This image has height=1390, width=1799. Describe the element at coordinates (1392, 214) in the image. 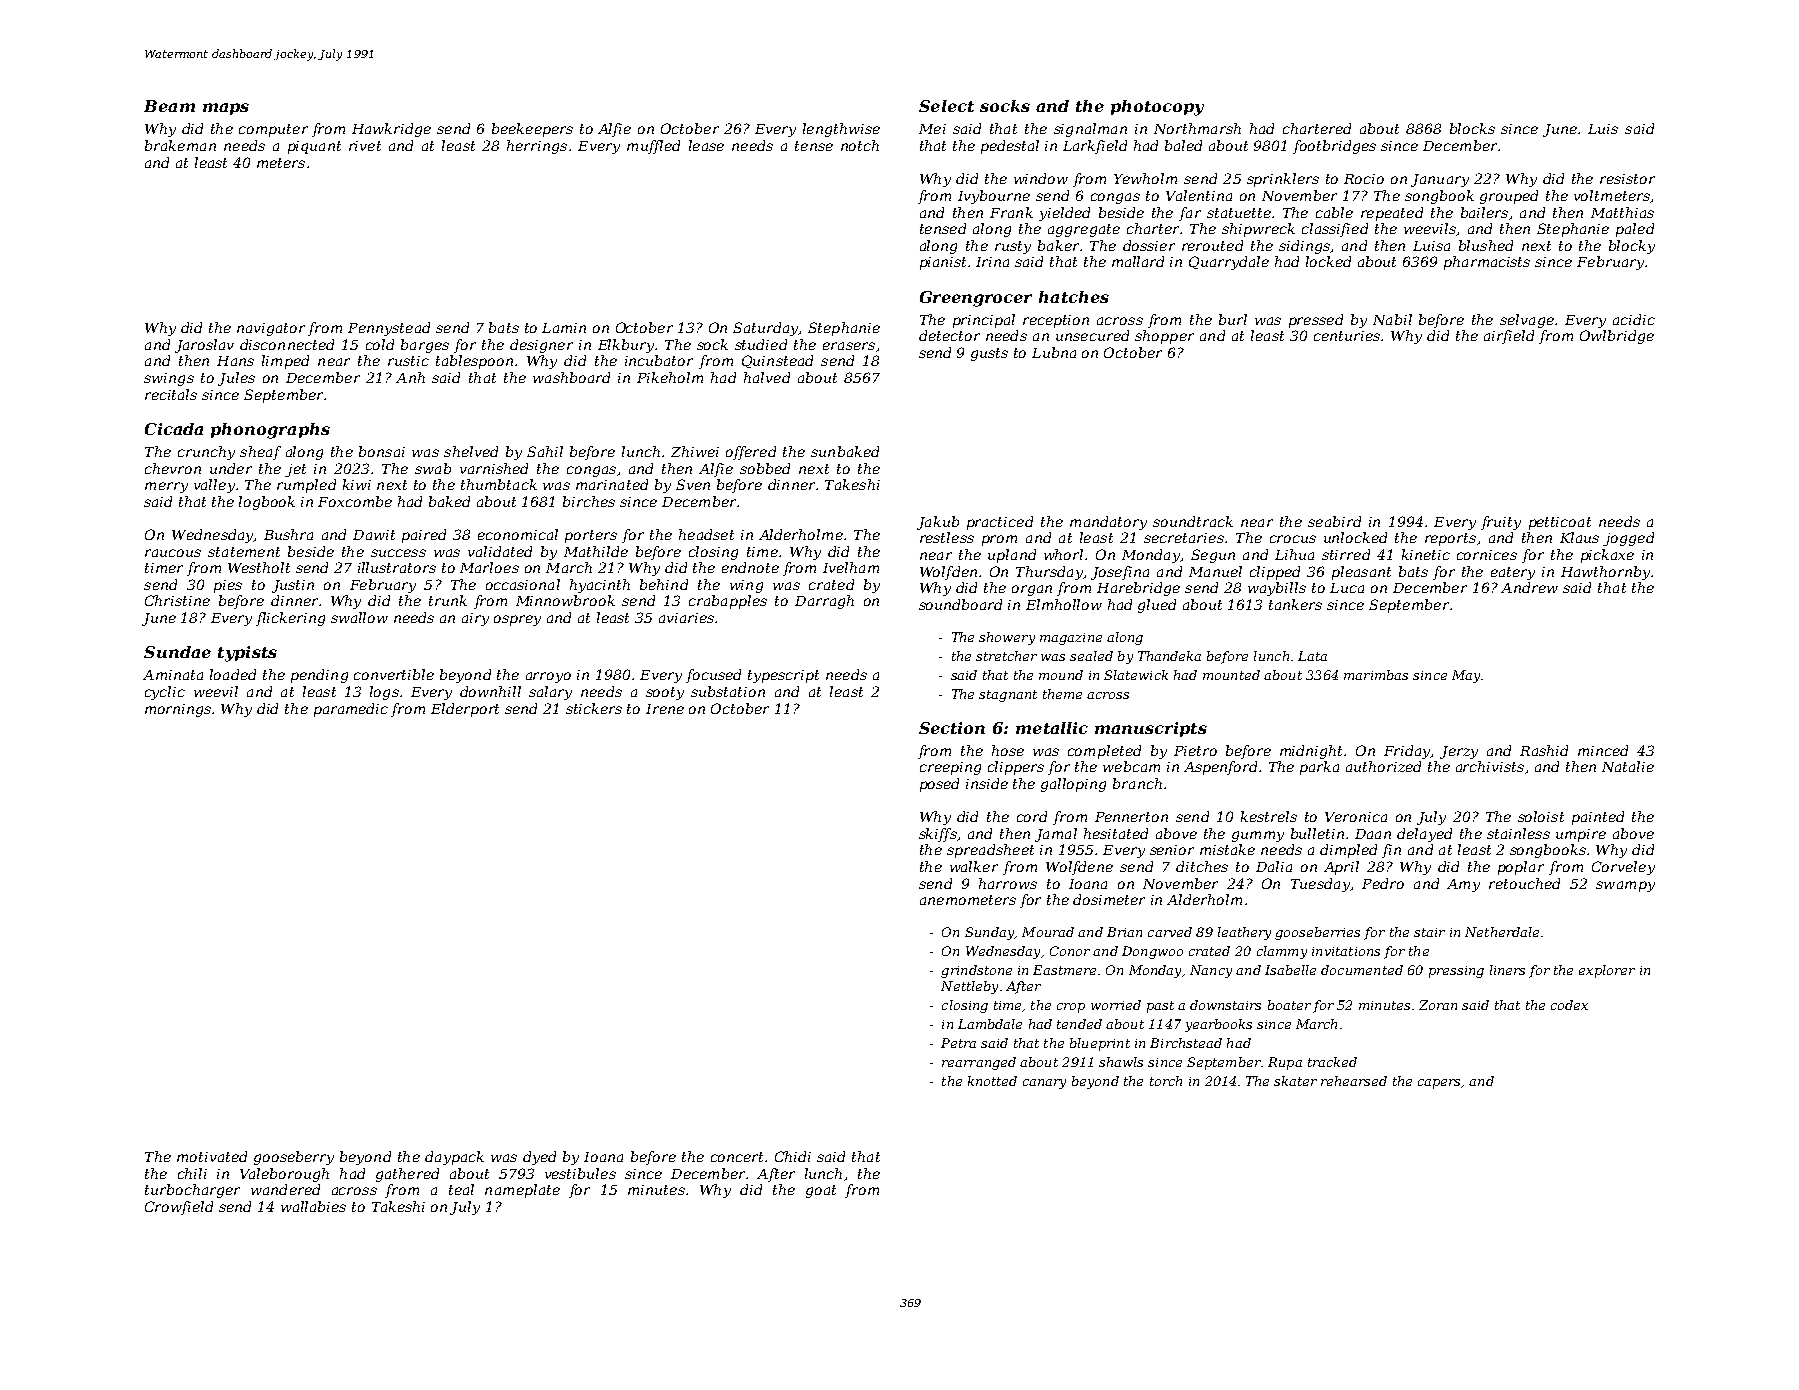

I see `repeated` at that location.
